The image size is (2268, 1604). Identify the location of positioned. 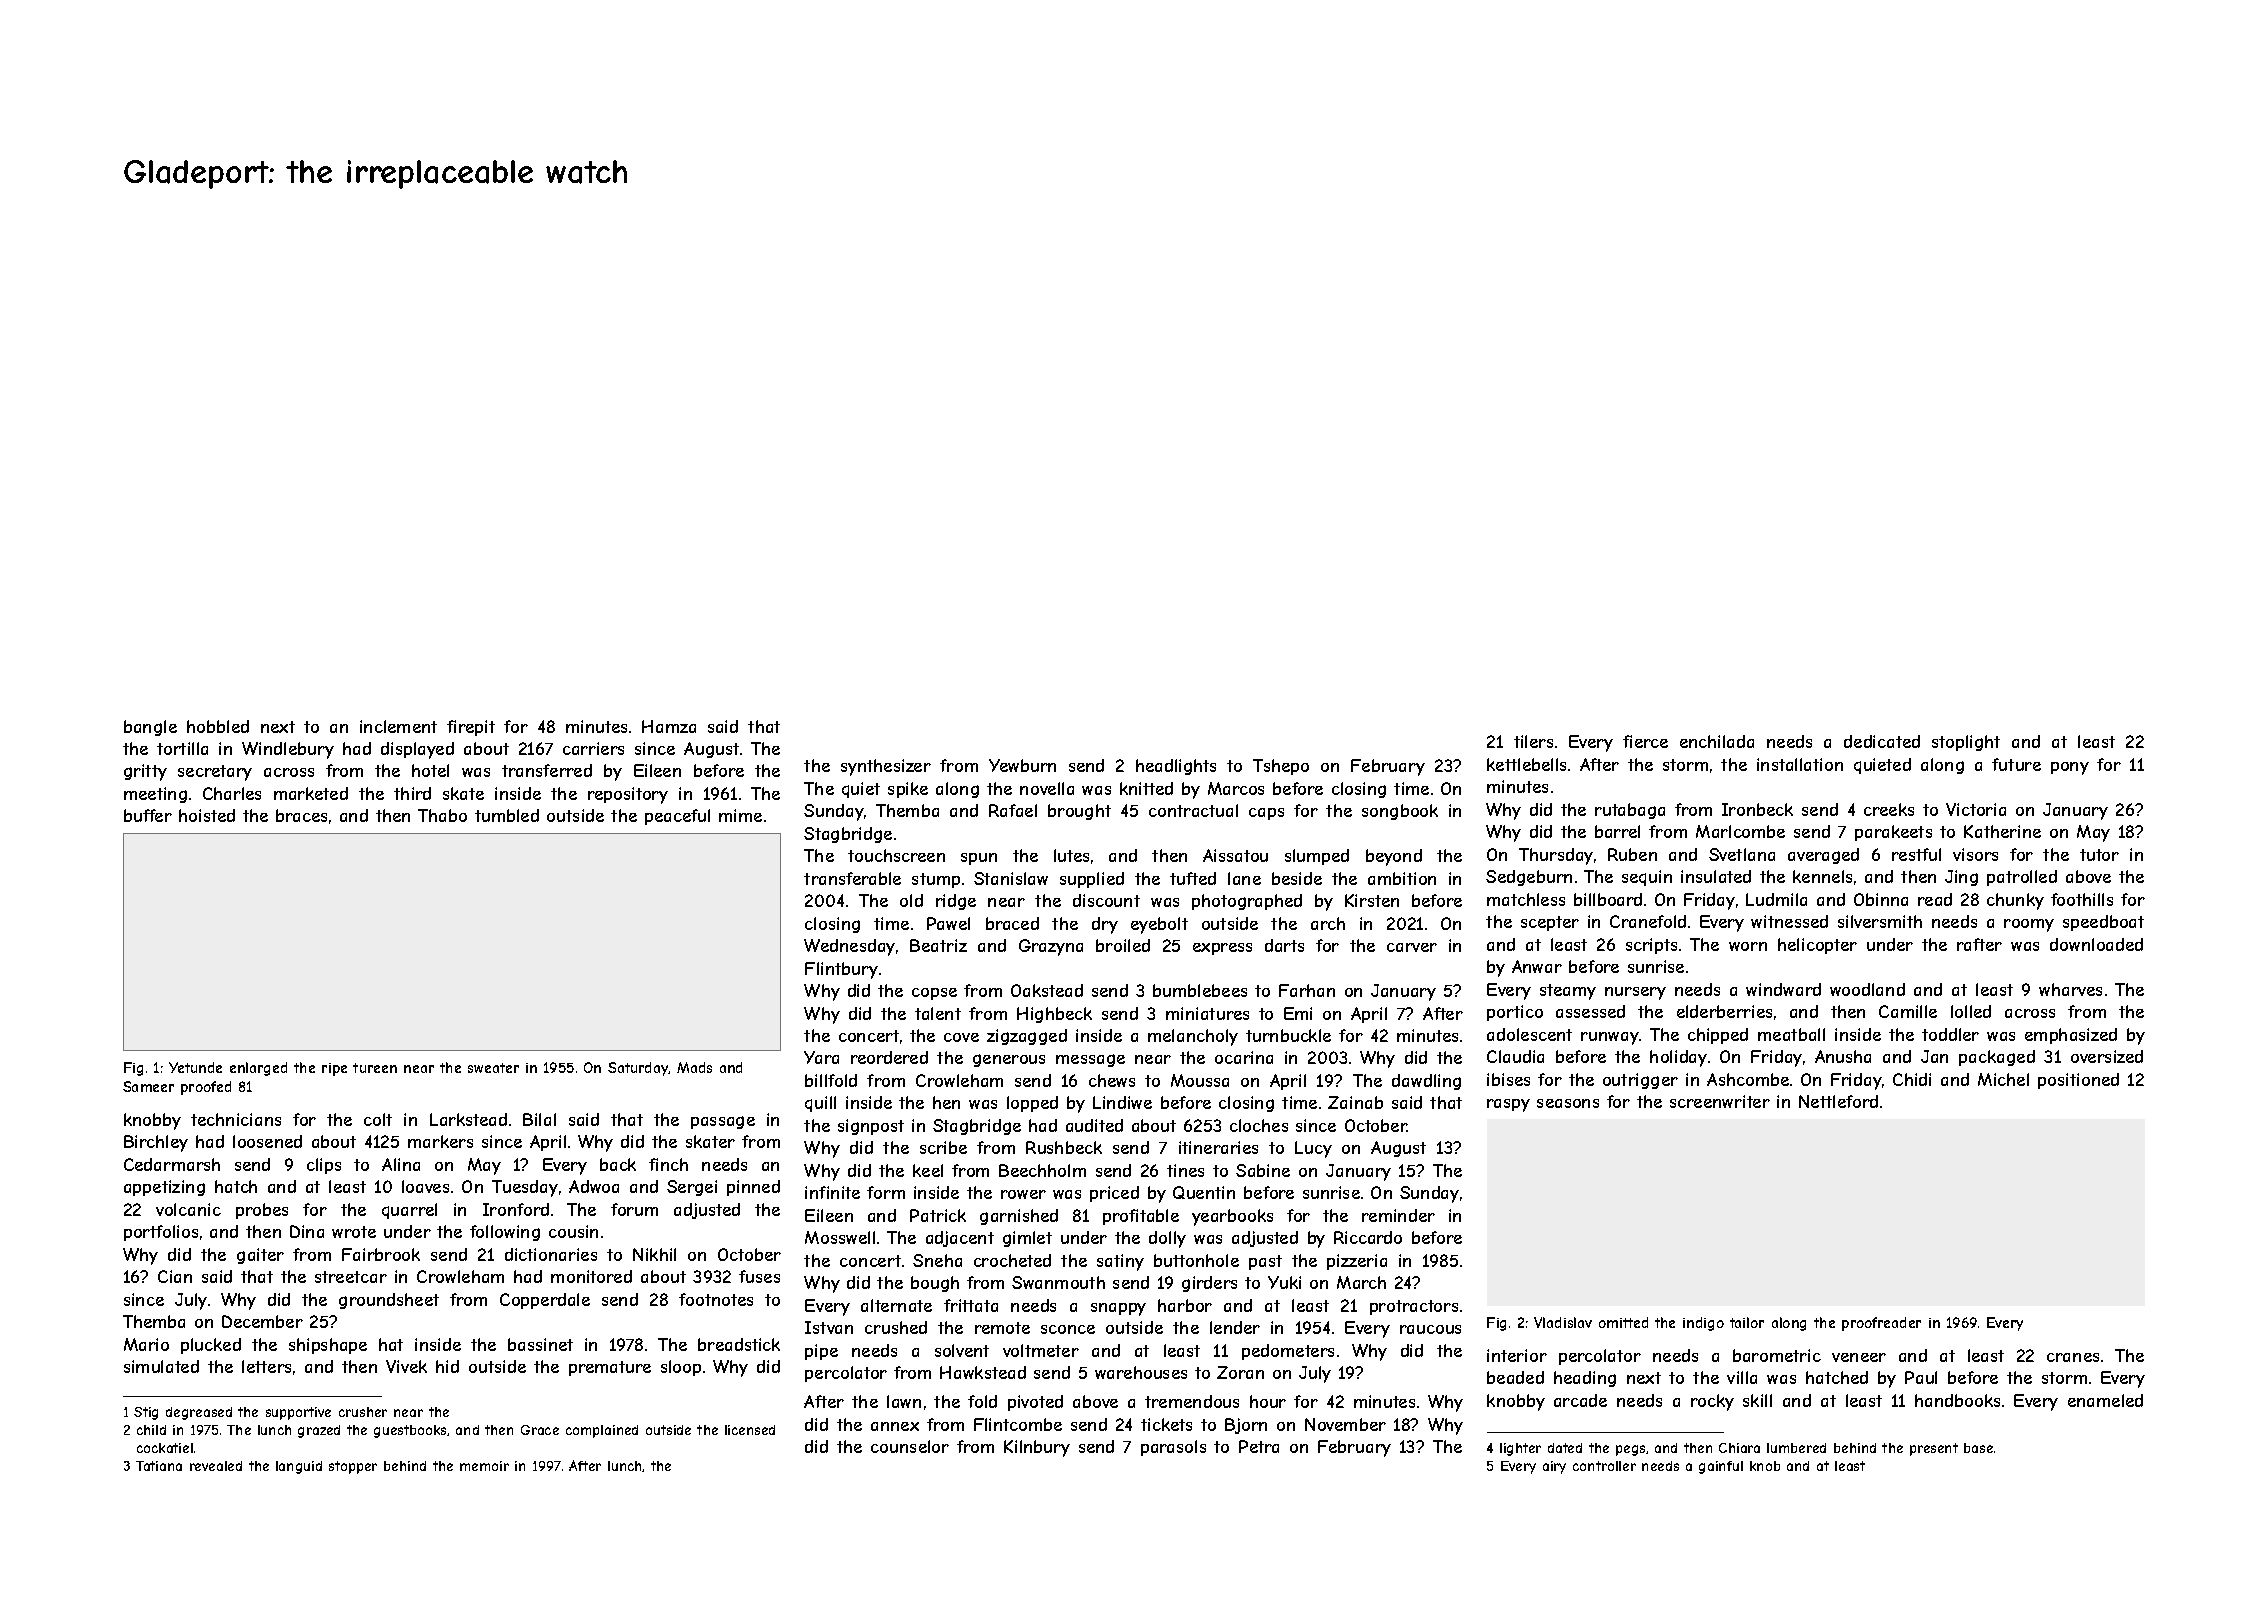
(2078, 1081).
